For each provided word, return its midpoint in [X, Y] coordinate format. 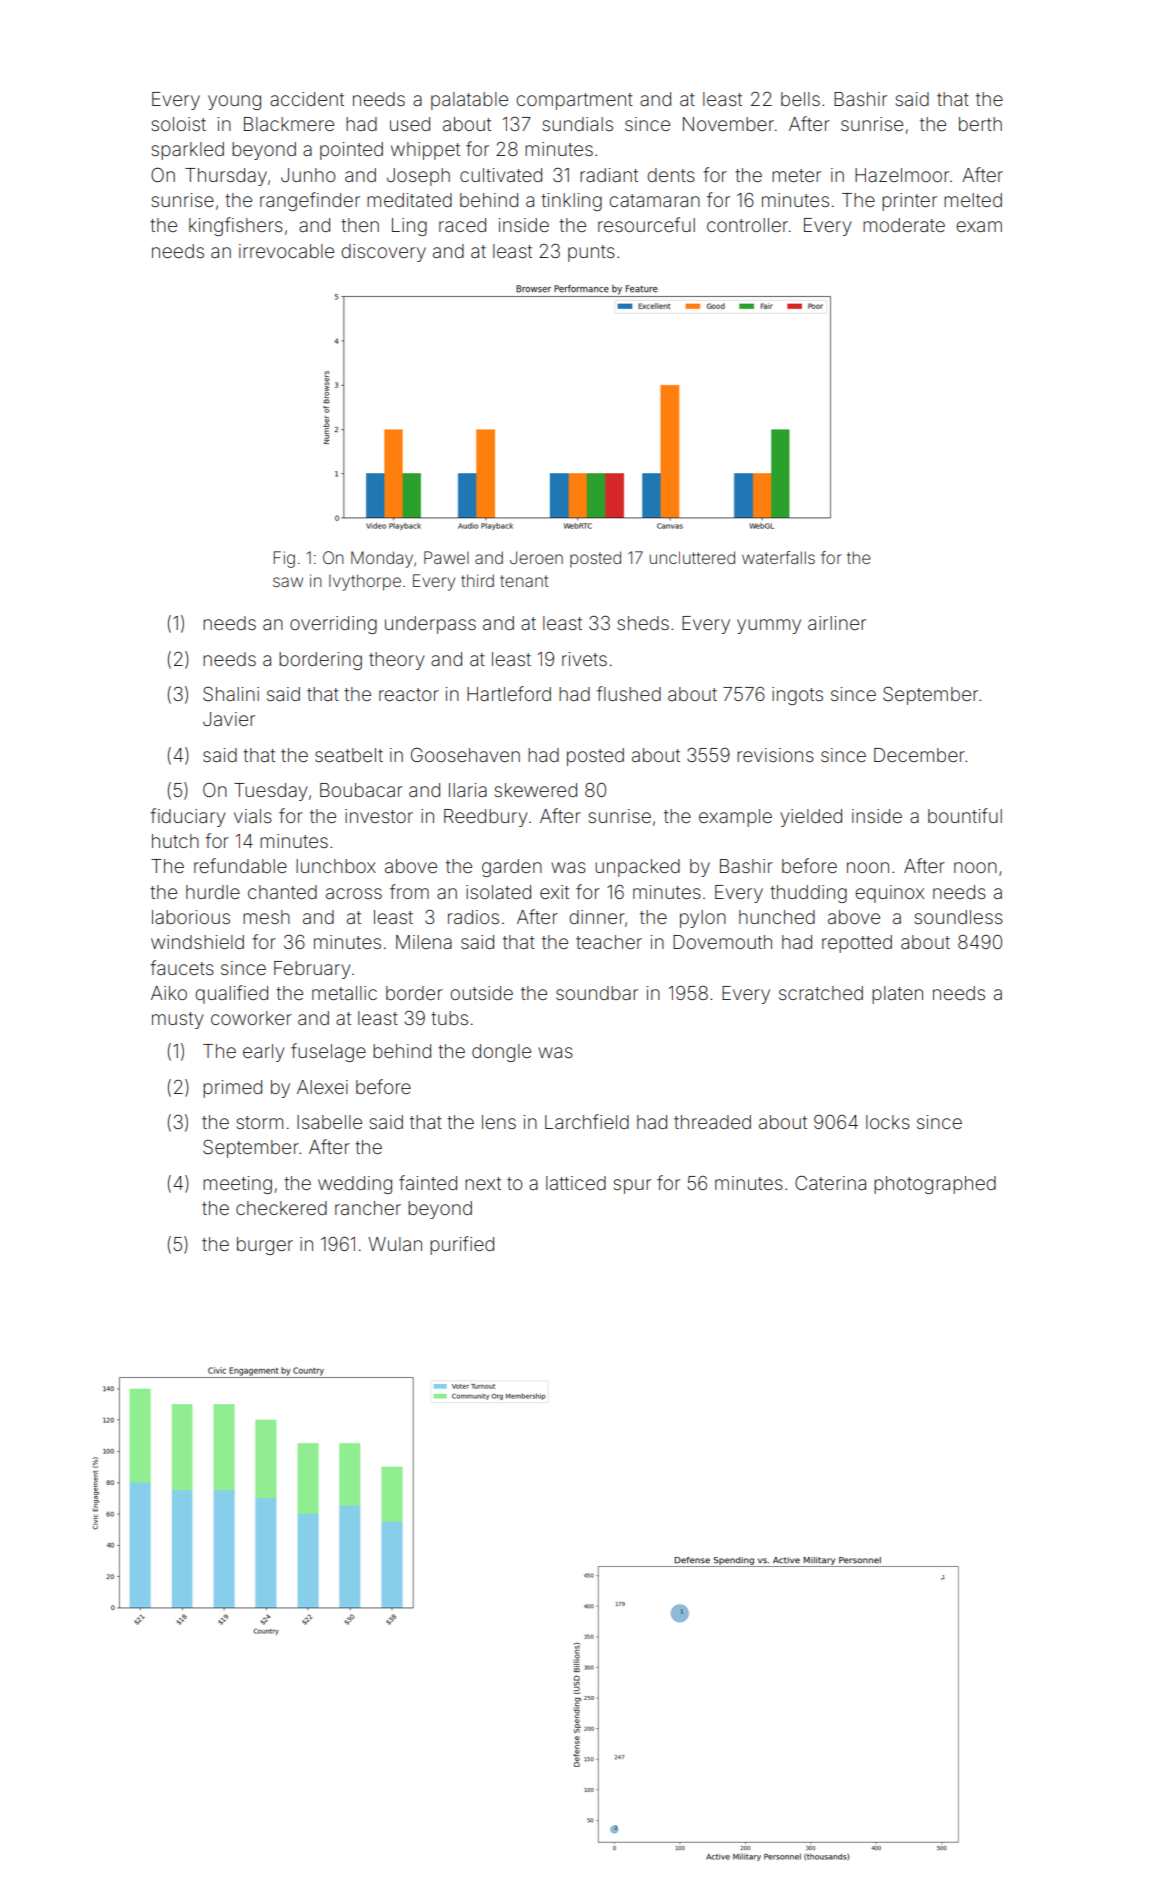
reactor [409, 694]
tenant [524, 581]
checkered [281, 1208]
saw [288, 582]
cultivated [501, 175]
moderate [904, 225]
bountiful [965, 815]
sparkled [188, 151]
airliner [837, 623]
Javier [229, 719]
